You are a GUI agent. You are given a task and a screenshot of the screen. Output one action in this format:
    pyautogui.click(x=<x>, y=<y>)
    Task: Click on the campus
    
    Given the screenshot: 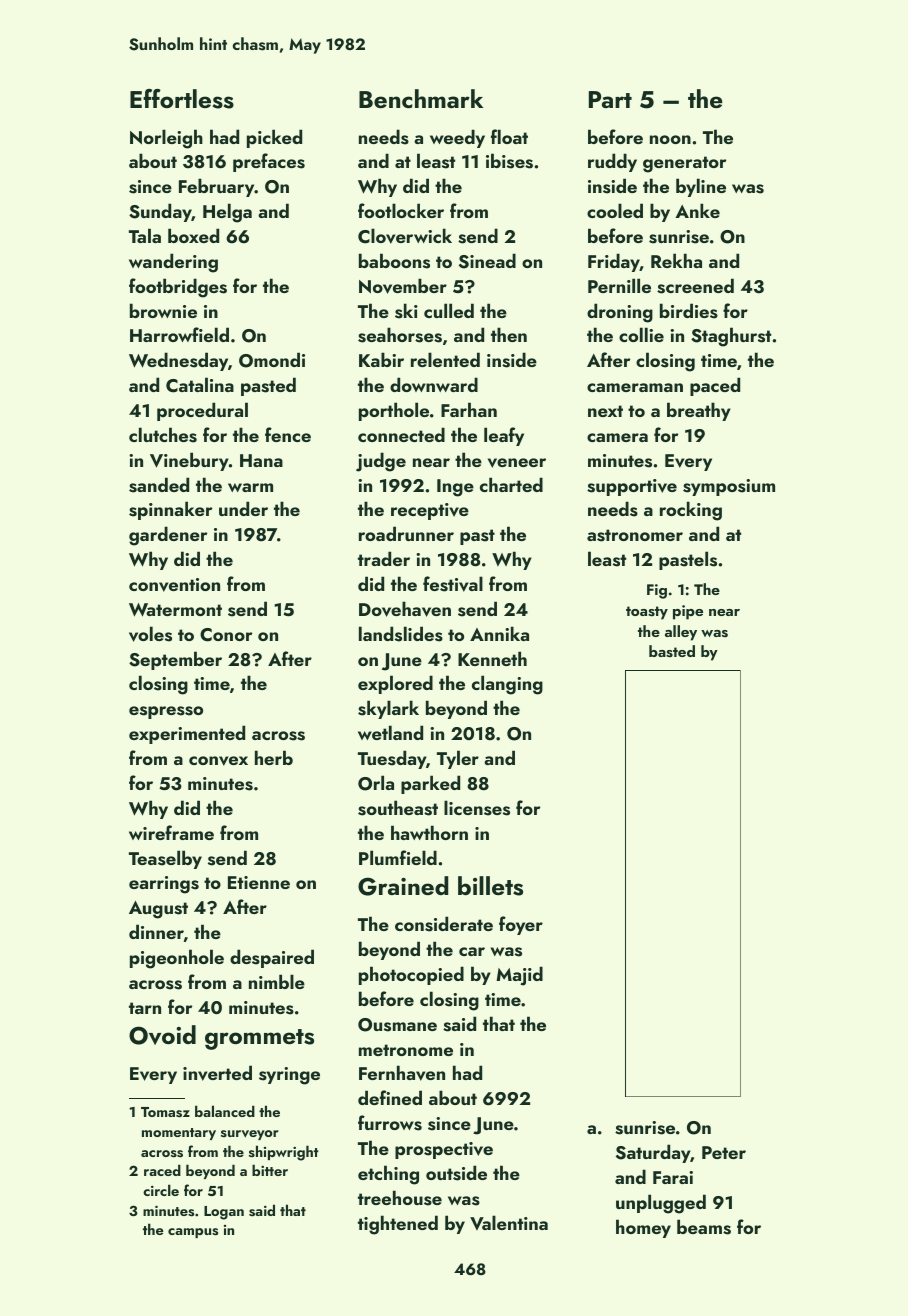 What is the action you would take?
    pyautogui.click(x=193, y=1233)
